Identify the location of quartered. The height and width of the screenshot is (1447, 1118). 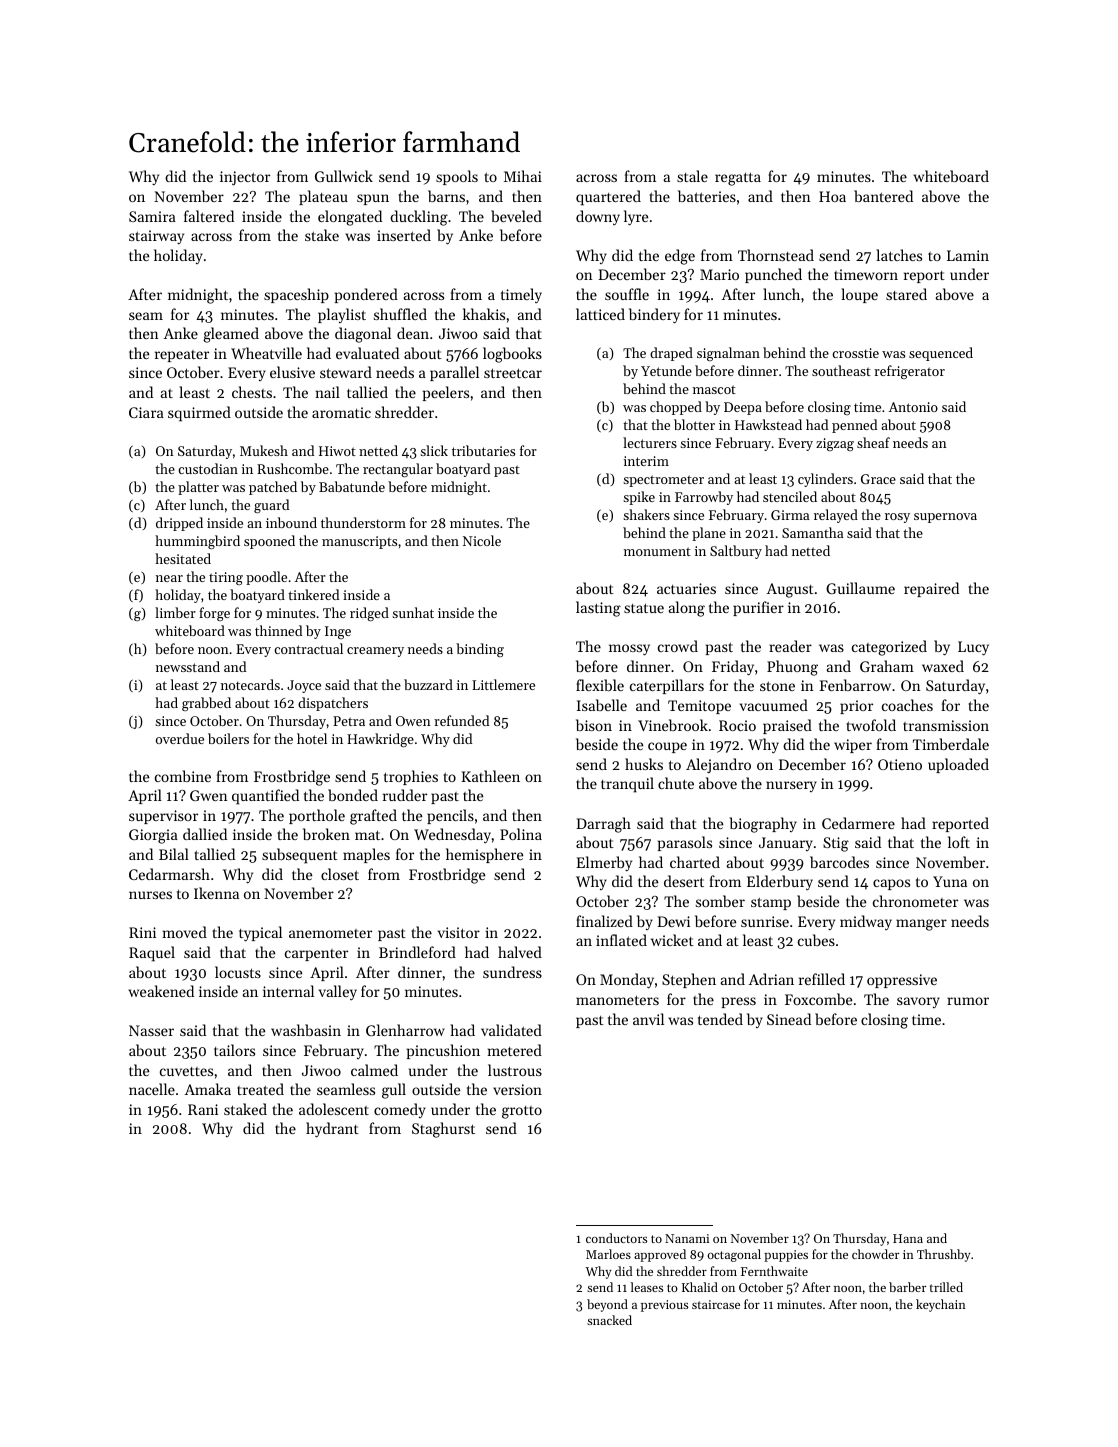
(608, 198).
